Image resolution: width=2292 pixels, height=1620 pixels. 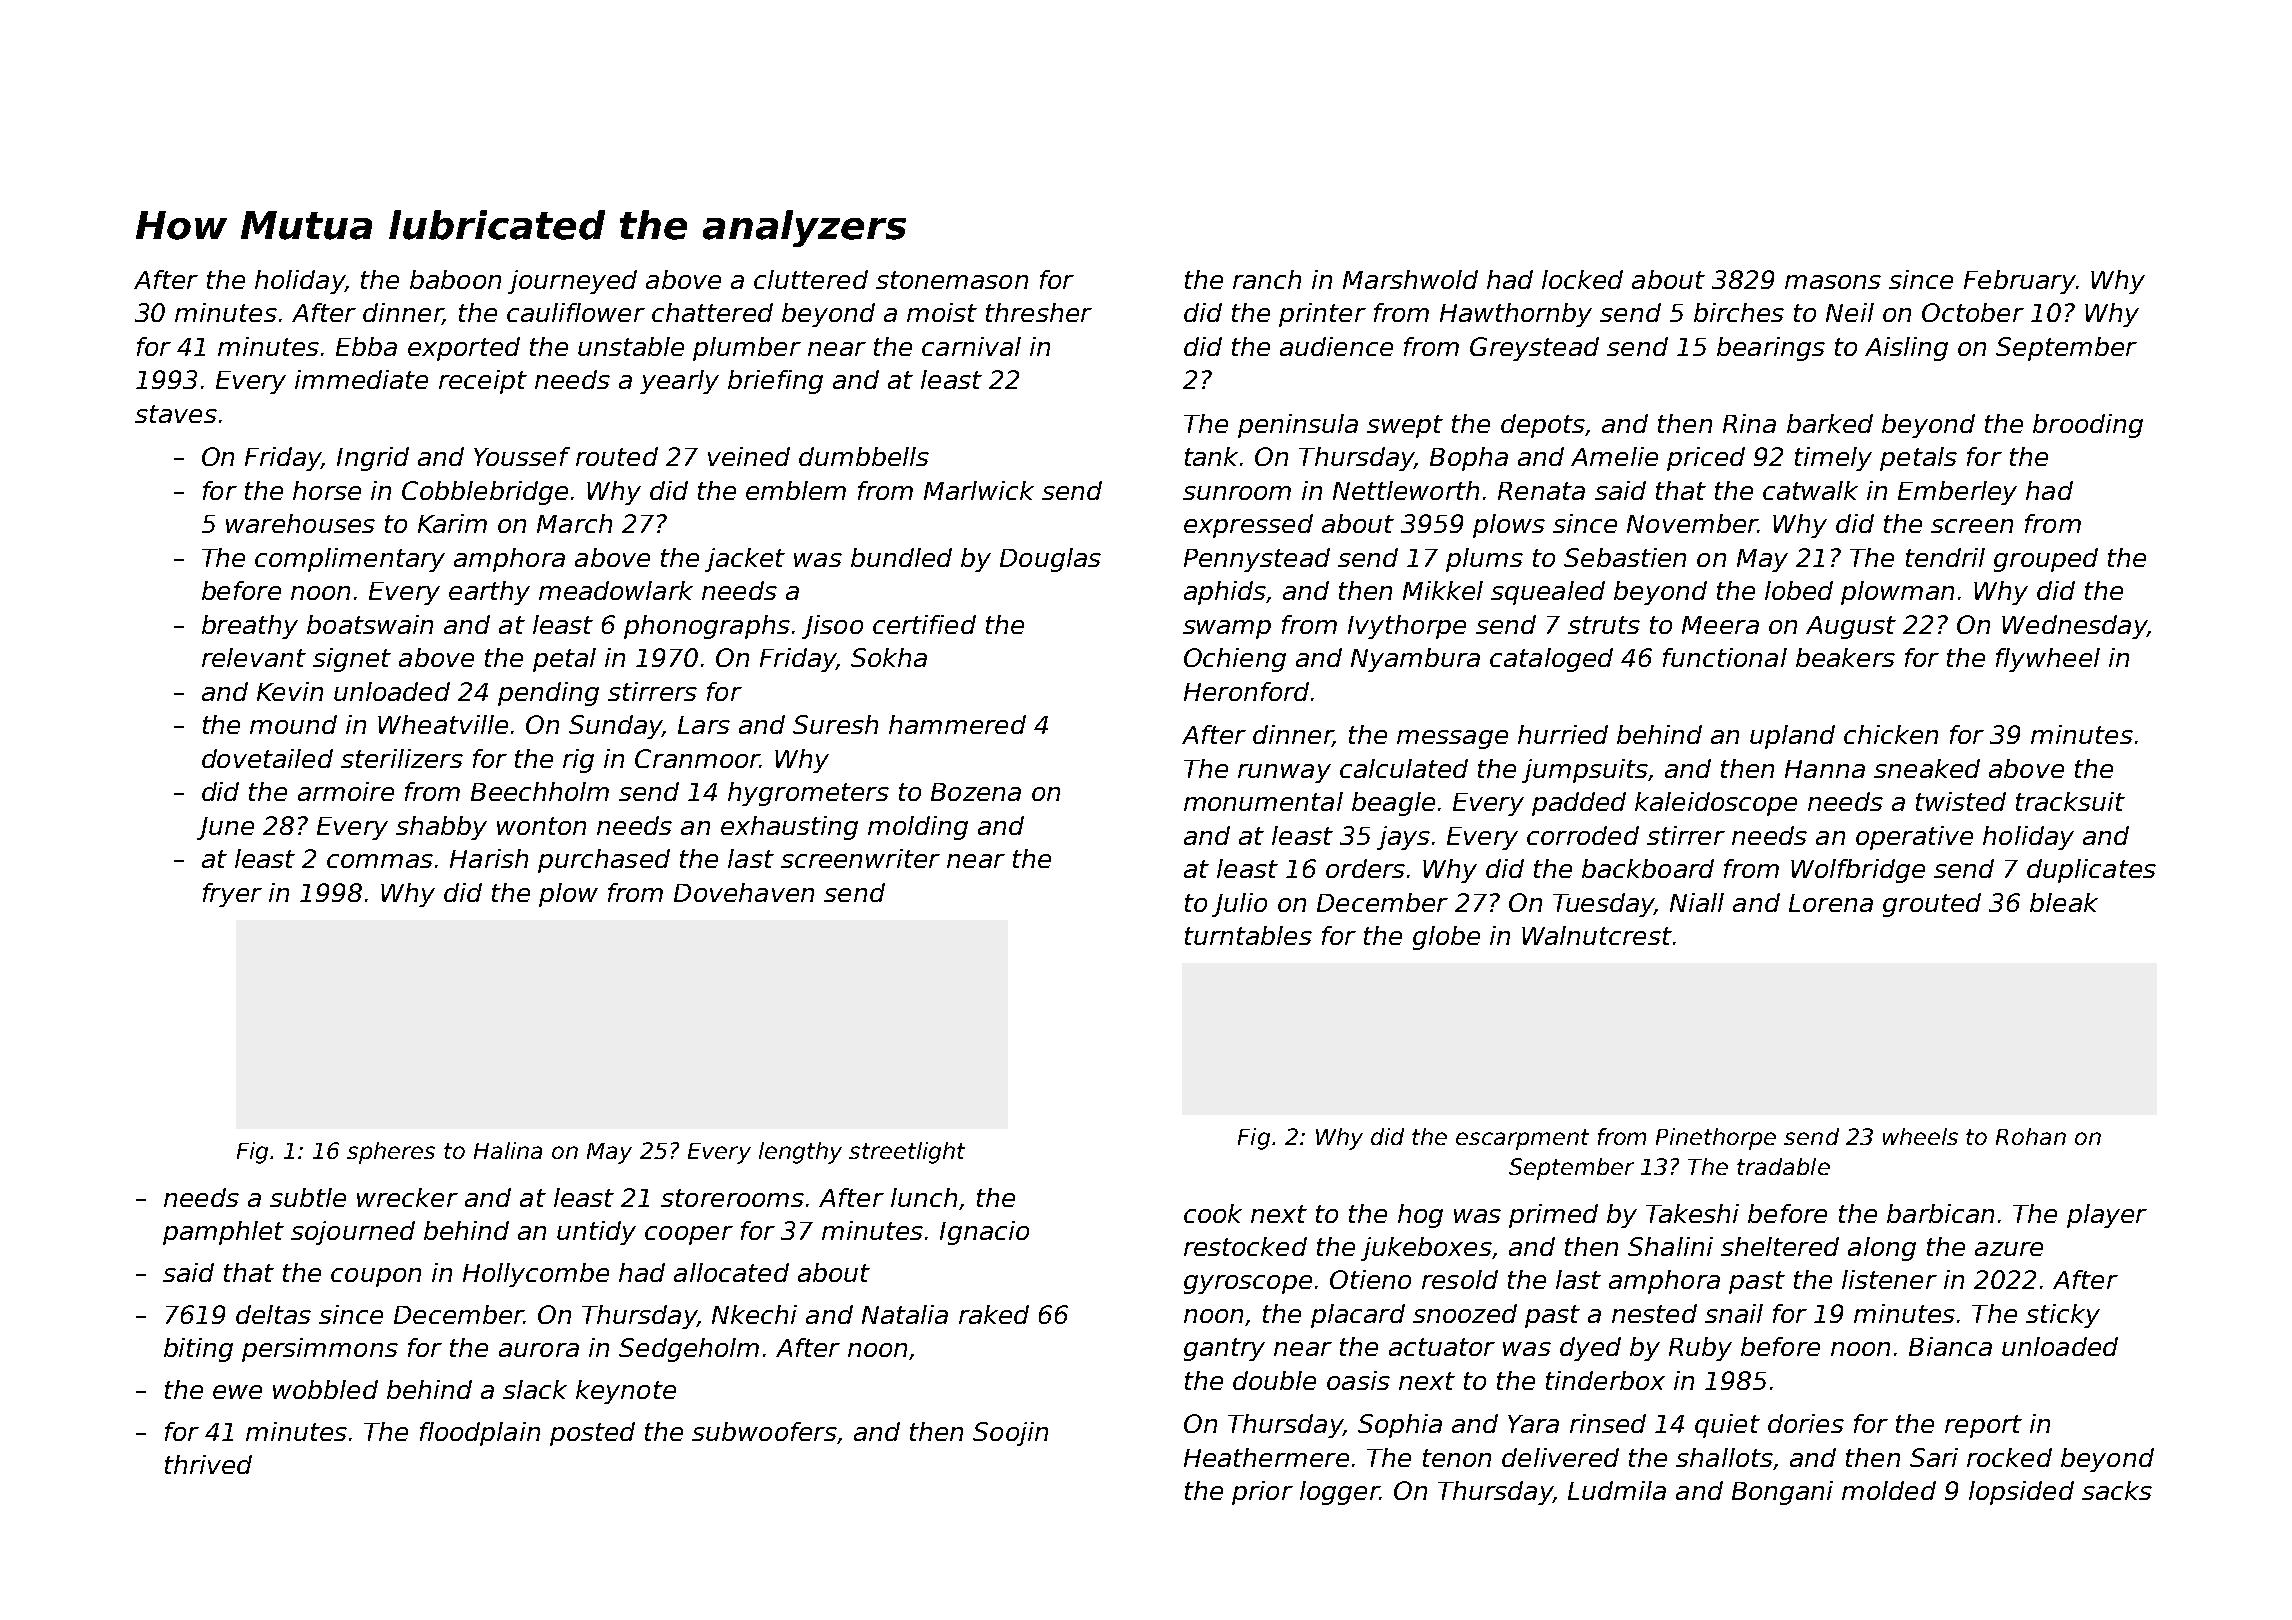 What do you see at coordinates (1263, 801) in the page?
I see `monumental` at bounding box center [1263, 801].
